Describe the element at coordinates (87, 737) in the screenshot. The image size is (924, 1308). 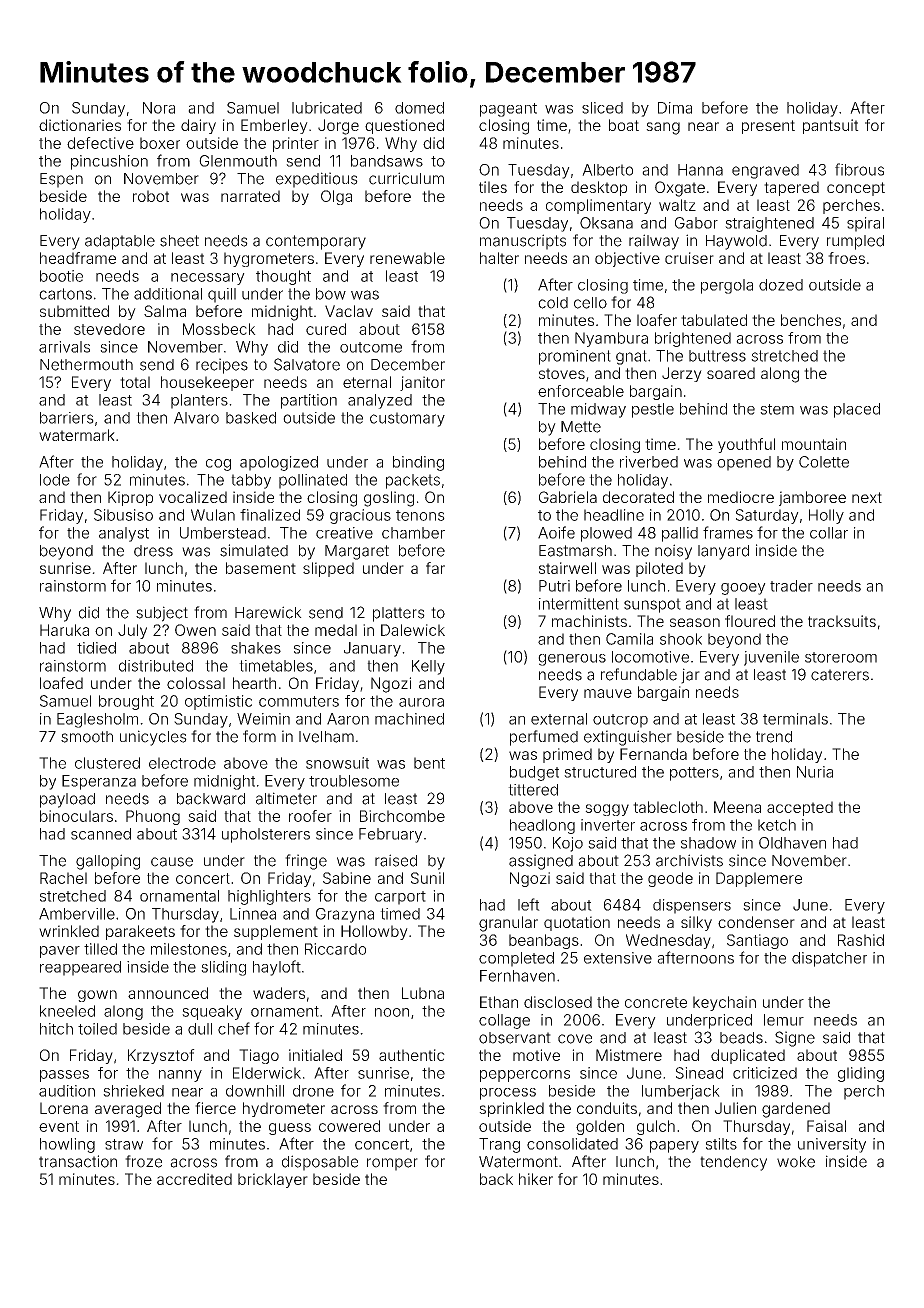
I see `smooth` at that location.
